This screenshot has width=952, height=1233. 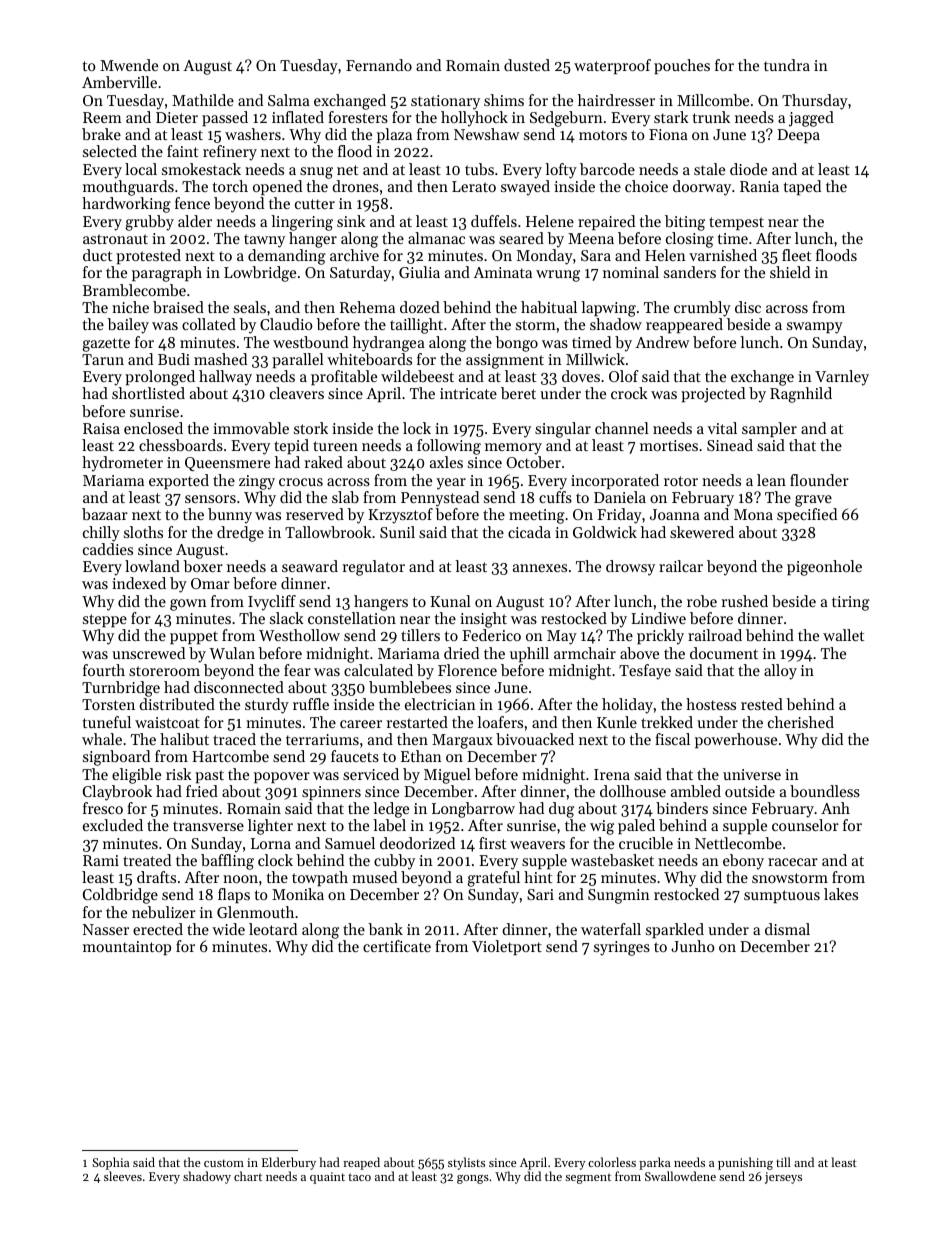 What do you see at coordinates (835, 808) in the screenshot?
I see `Anh` at bounding box center [835, 808].
